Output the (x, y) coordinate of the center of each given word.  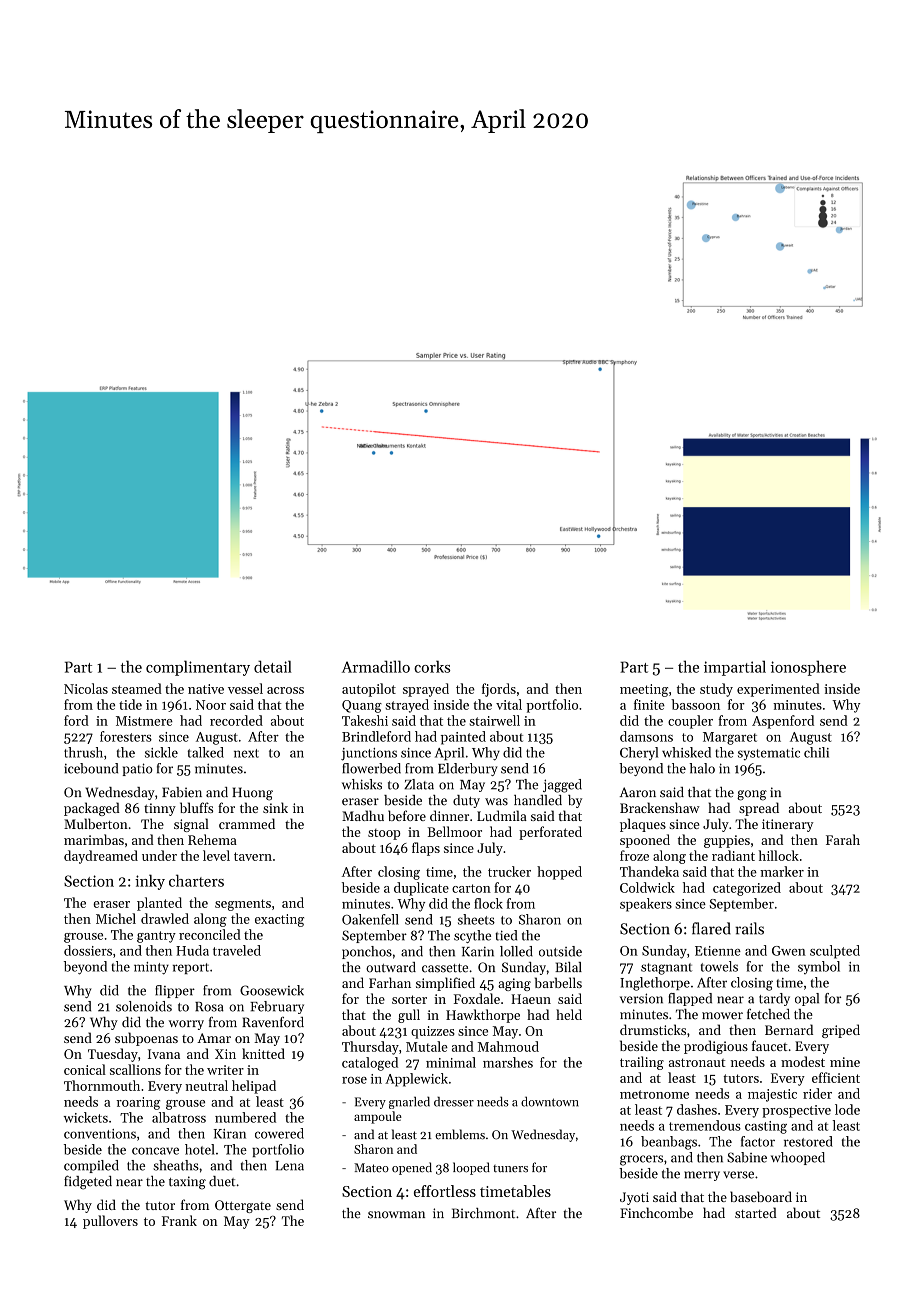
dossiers (88, 950)
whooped (798, 1158)
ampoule (378, 1117)
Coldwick (647, 887)
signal (191, 825)
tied (506, 935)
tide (130, 704)
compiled (91, 1166)
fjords (499, 690)
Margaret (730, 738)
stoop (384, 834)
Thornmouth (102, 1085)
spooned (645, 841)
